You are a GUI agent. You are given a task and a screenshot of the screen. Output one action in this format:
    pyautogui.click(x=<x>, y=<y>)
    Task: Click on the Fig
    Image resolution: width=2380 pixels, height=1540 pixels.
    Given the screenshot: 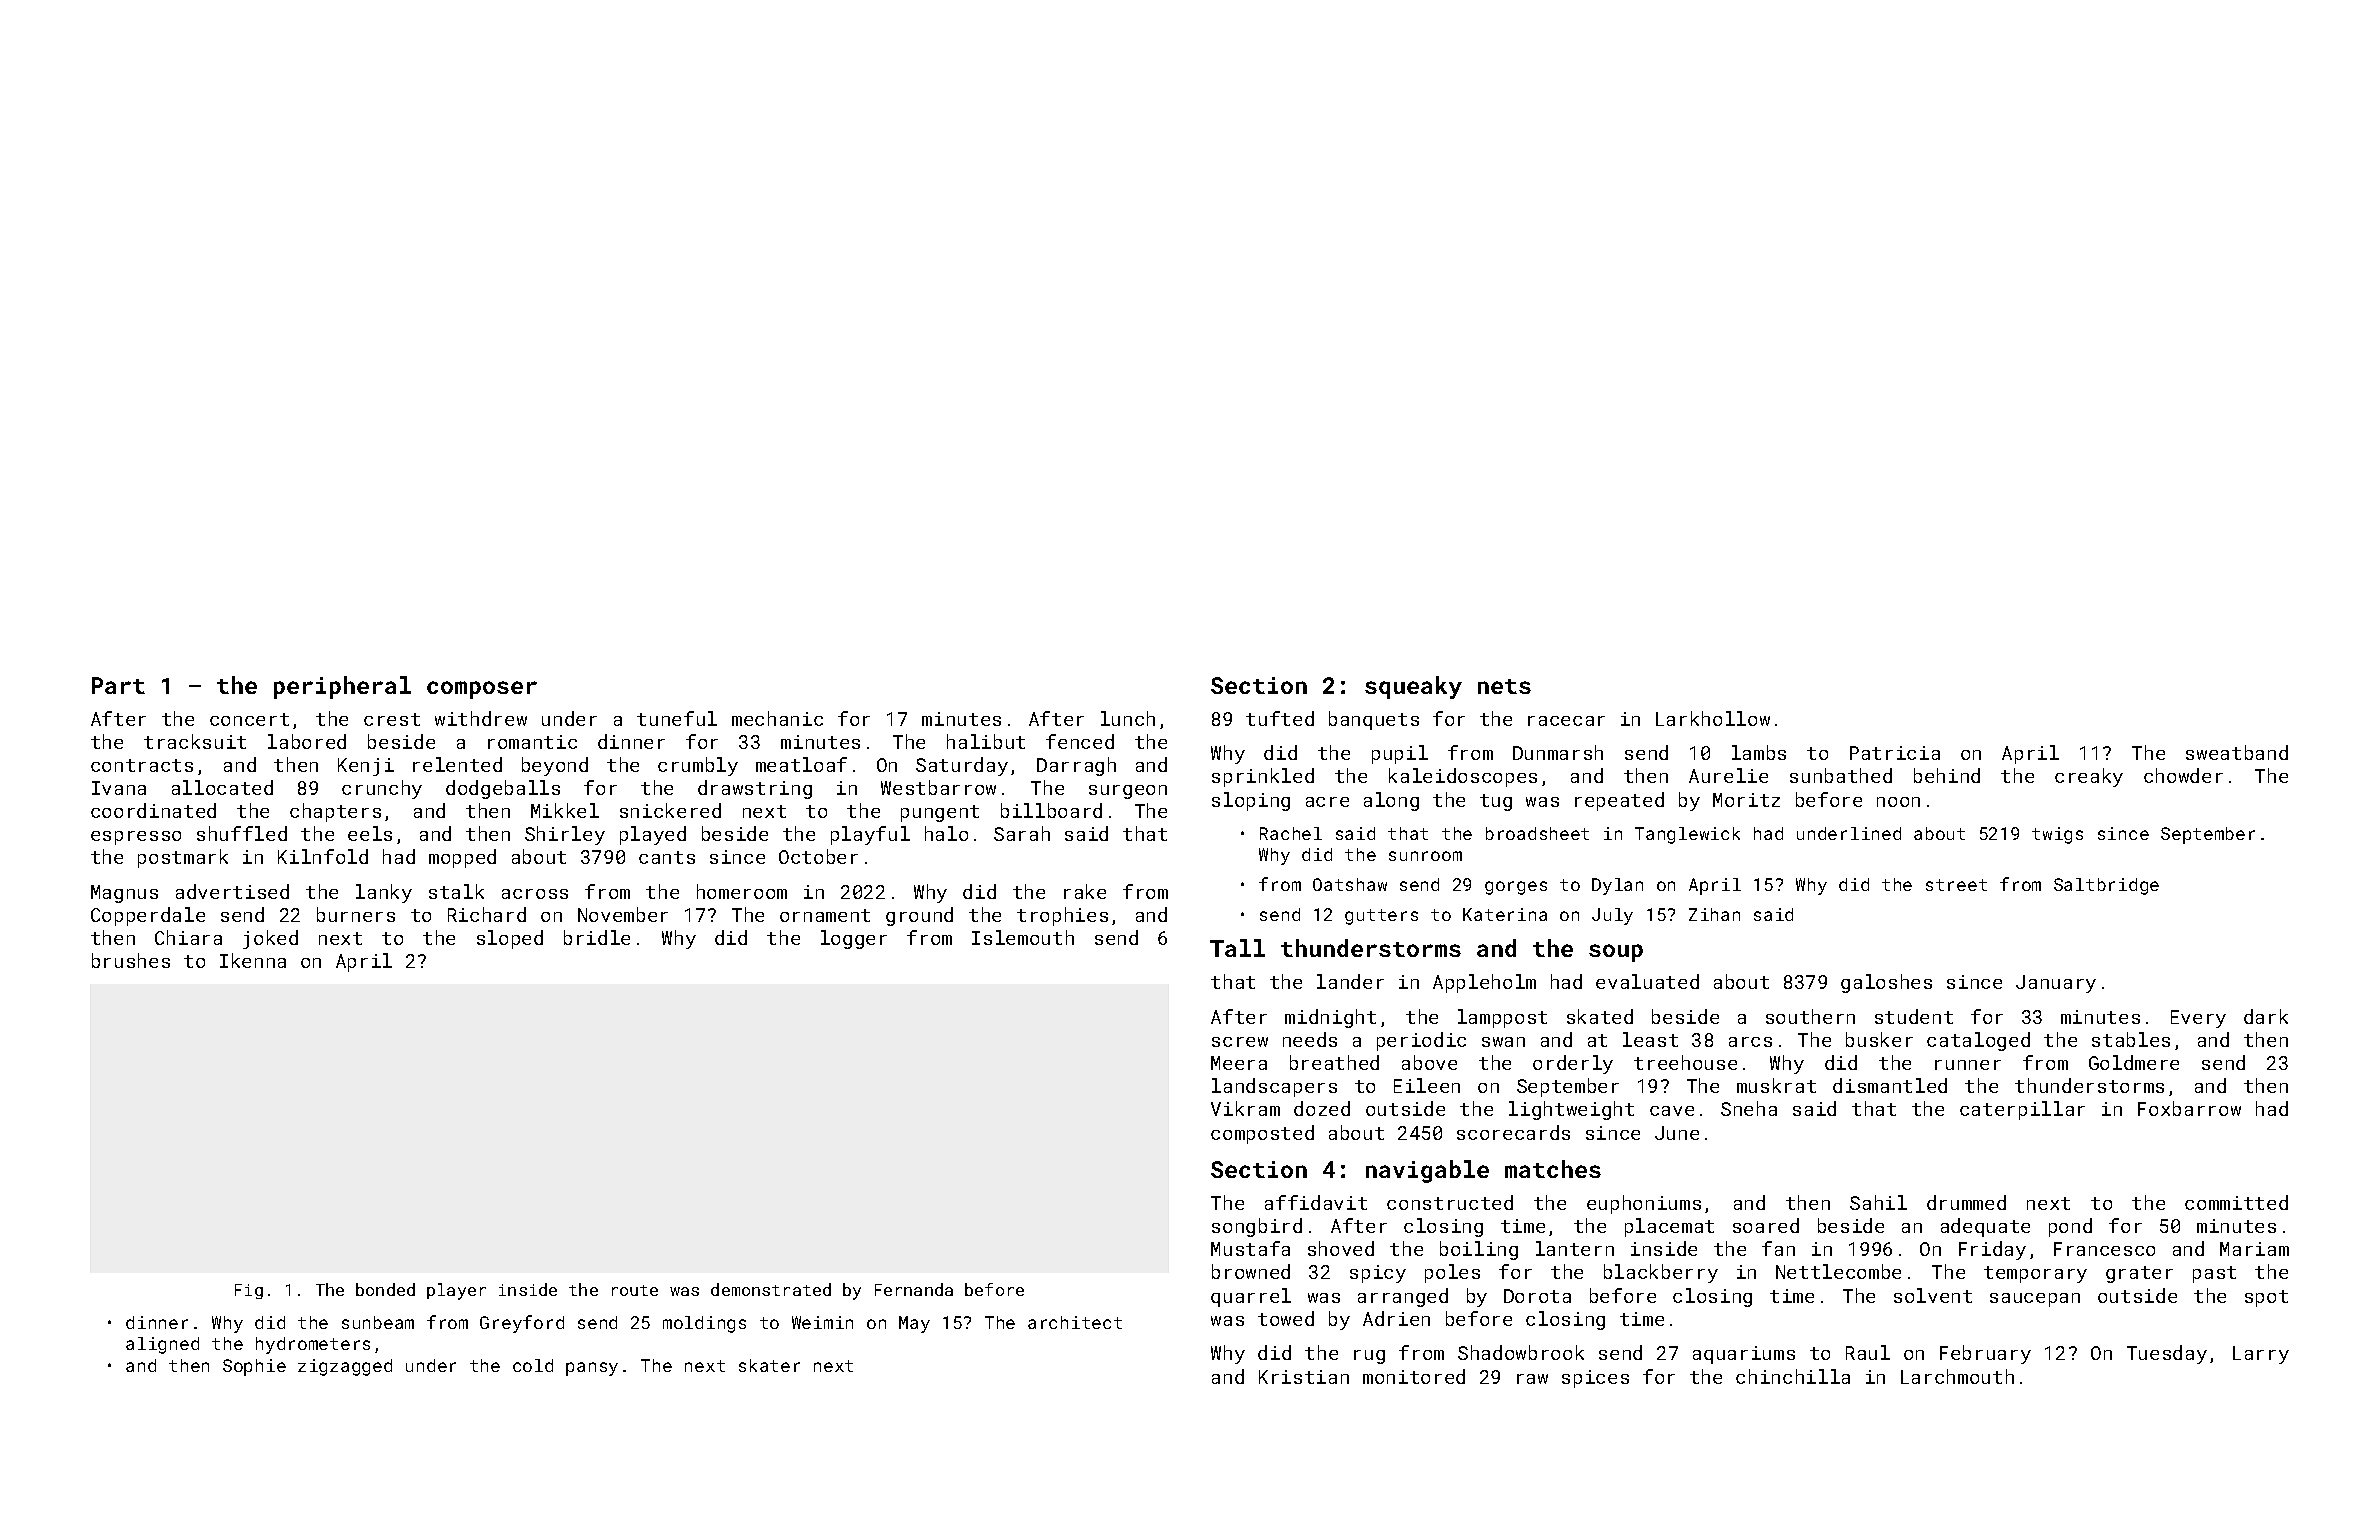 What is the action you would take?
    pyautogui.click(x=249, y=1291)
